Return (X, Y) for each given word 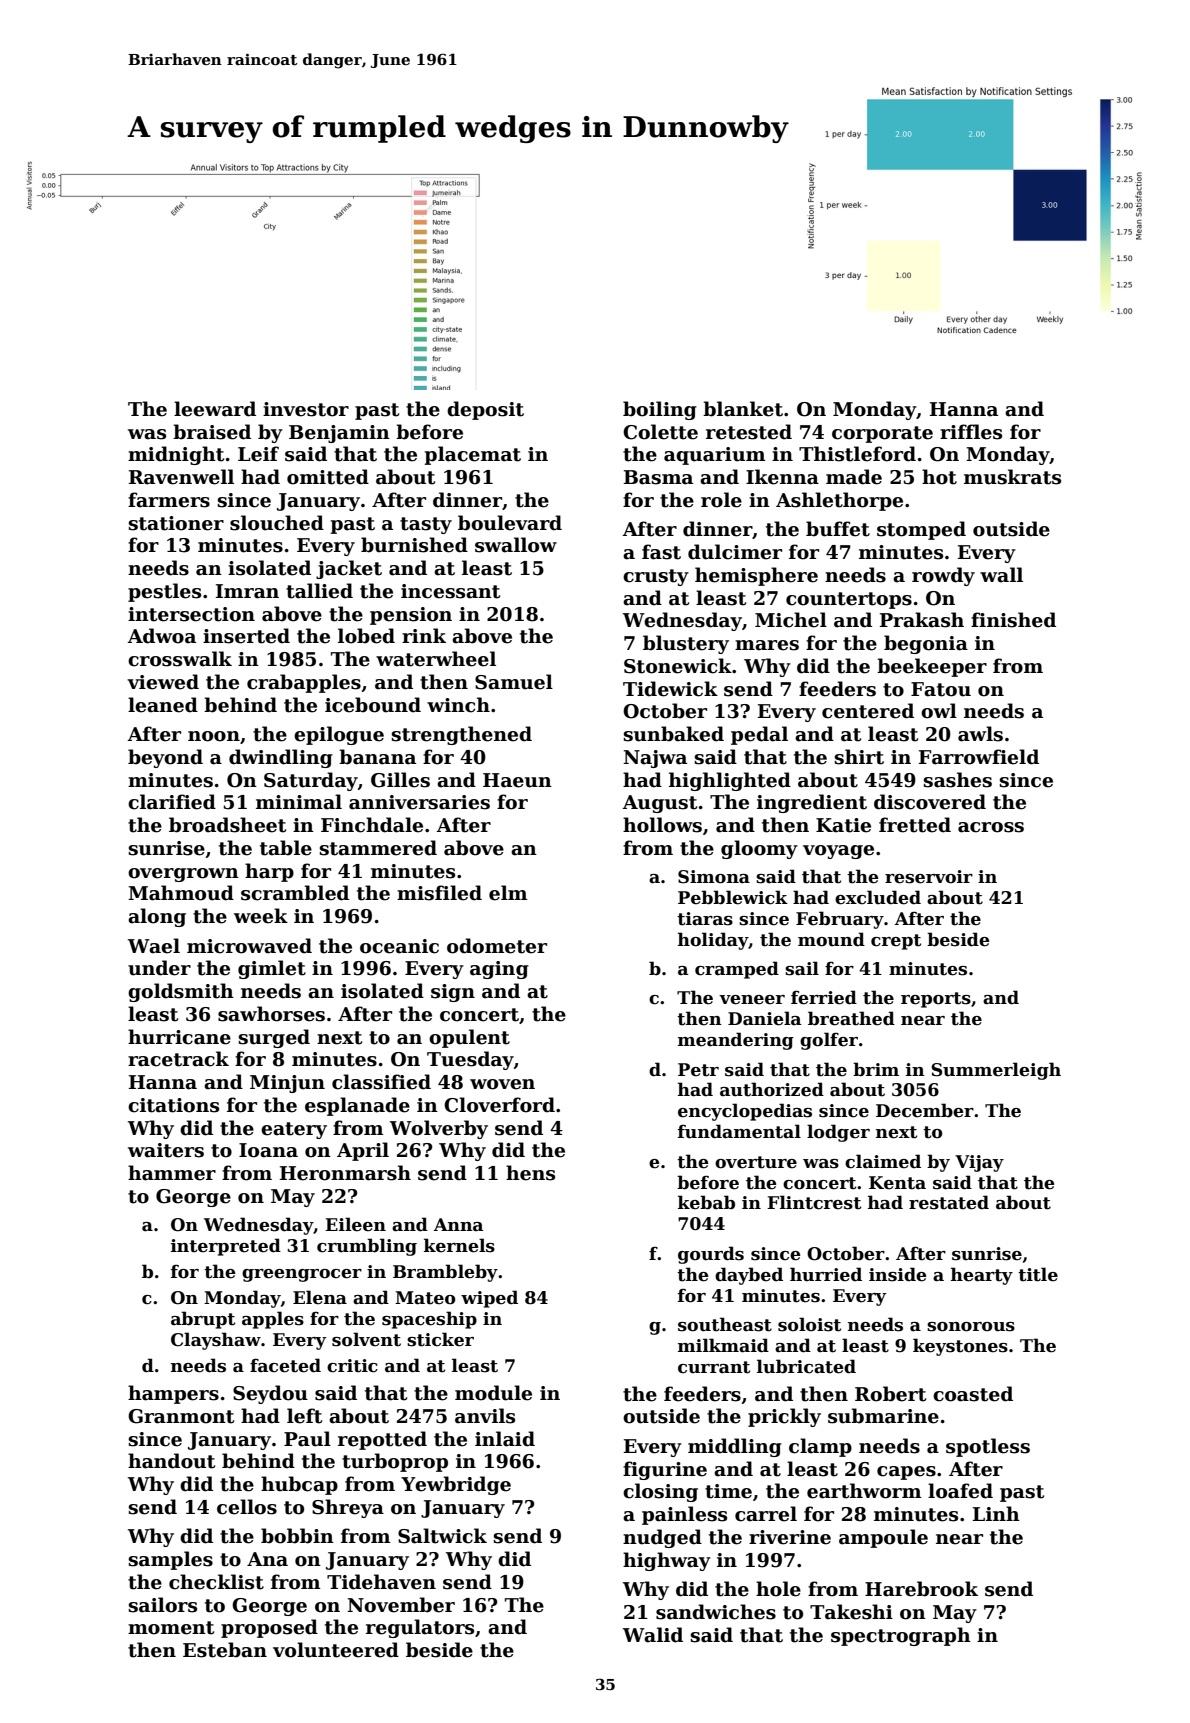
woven (502, 1084)
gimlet (272, 969)
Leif (258, 454)
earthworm (864, 1491)
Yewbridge (456, 1485)
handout (171, 1461)
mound (831, 939)
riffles (971, 432)
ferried (824, 997)
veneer (752, 1000)
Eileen (355, 1224)
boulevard (510, 523)
